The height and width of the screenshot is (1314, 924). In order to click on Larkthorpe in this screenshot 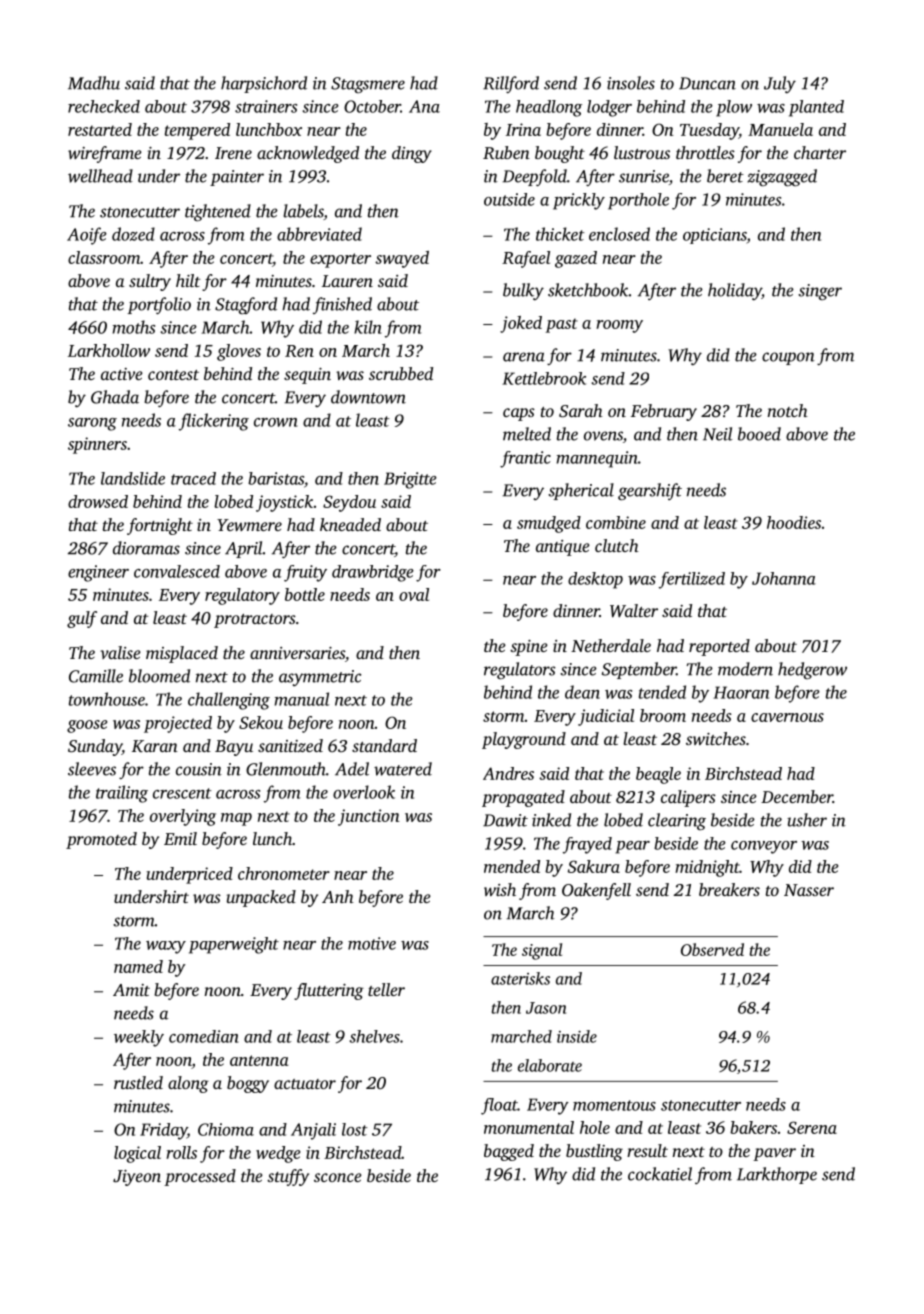, I will do `click(777, 1175)`.
